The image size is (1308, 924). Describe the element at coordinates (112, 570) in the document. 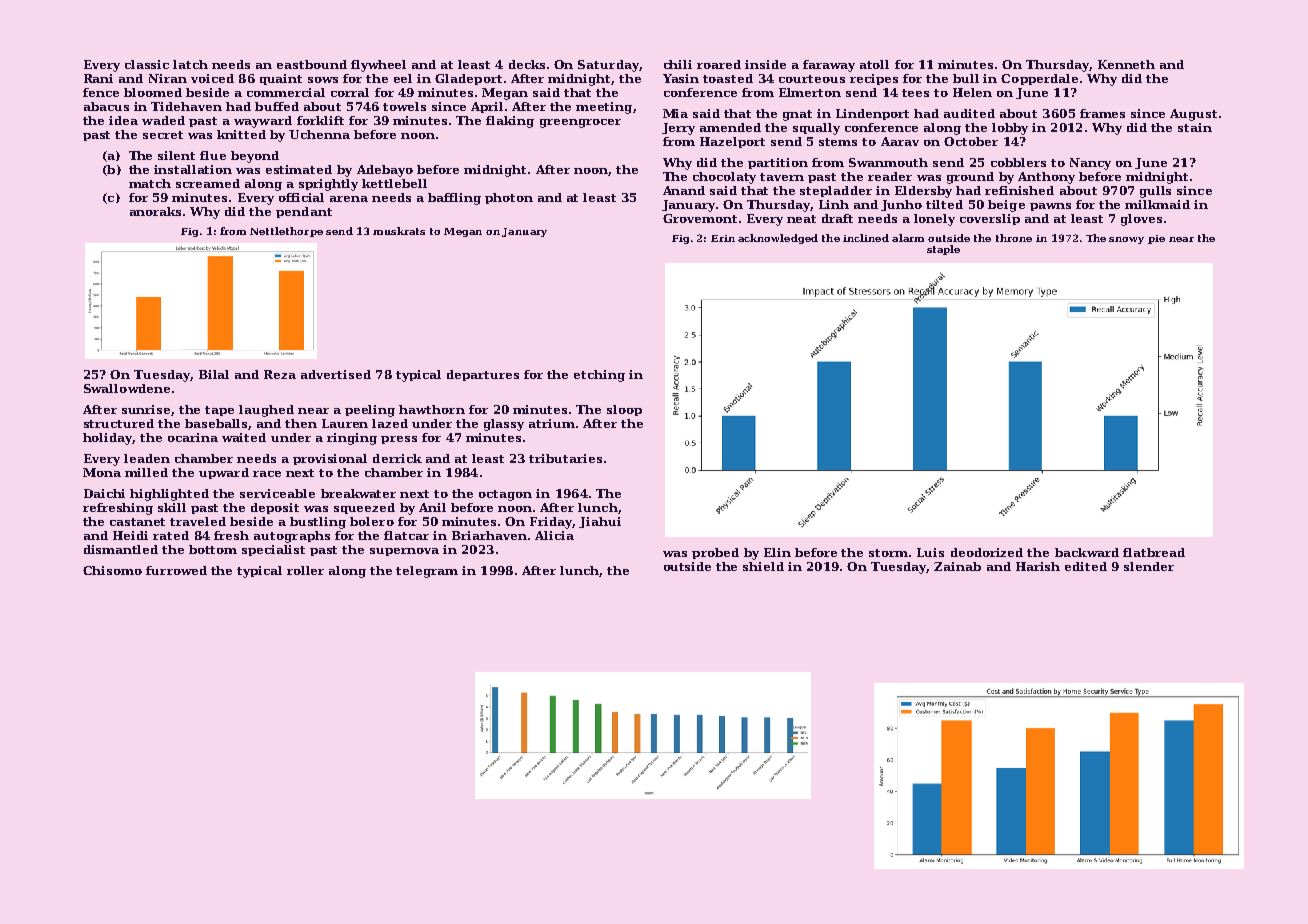

I see `Chisomo` at that location.
